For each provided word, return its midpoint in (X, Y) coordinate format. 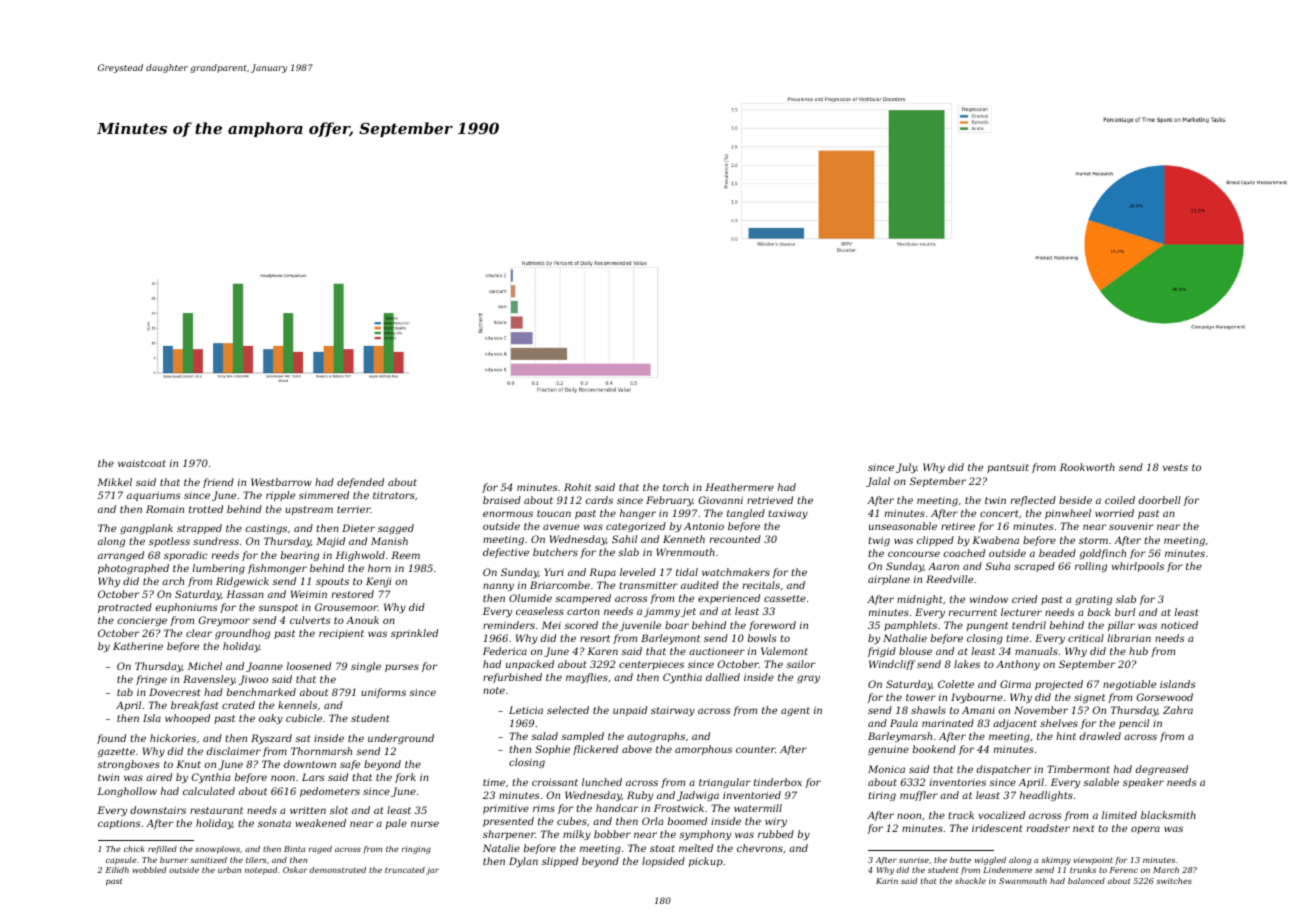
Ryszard (271, 739)
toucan (554, 513)
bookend (934, 749)
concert (999, 513)
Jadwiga (698, 796)
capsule (121, 861)
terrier (354, 509)
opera (1145, 830)
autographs (656, 737)
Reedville (949, 579)
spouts (332, 582)
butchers (555, 552)
